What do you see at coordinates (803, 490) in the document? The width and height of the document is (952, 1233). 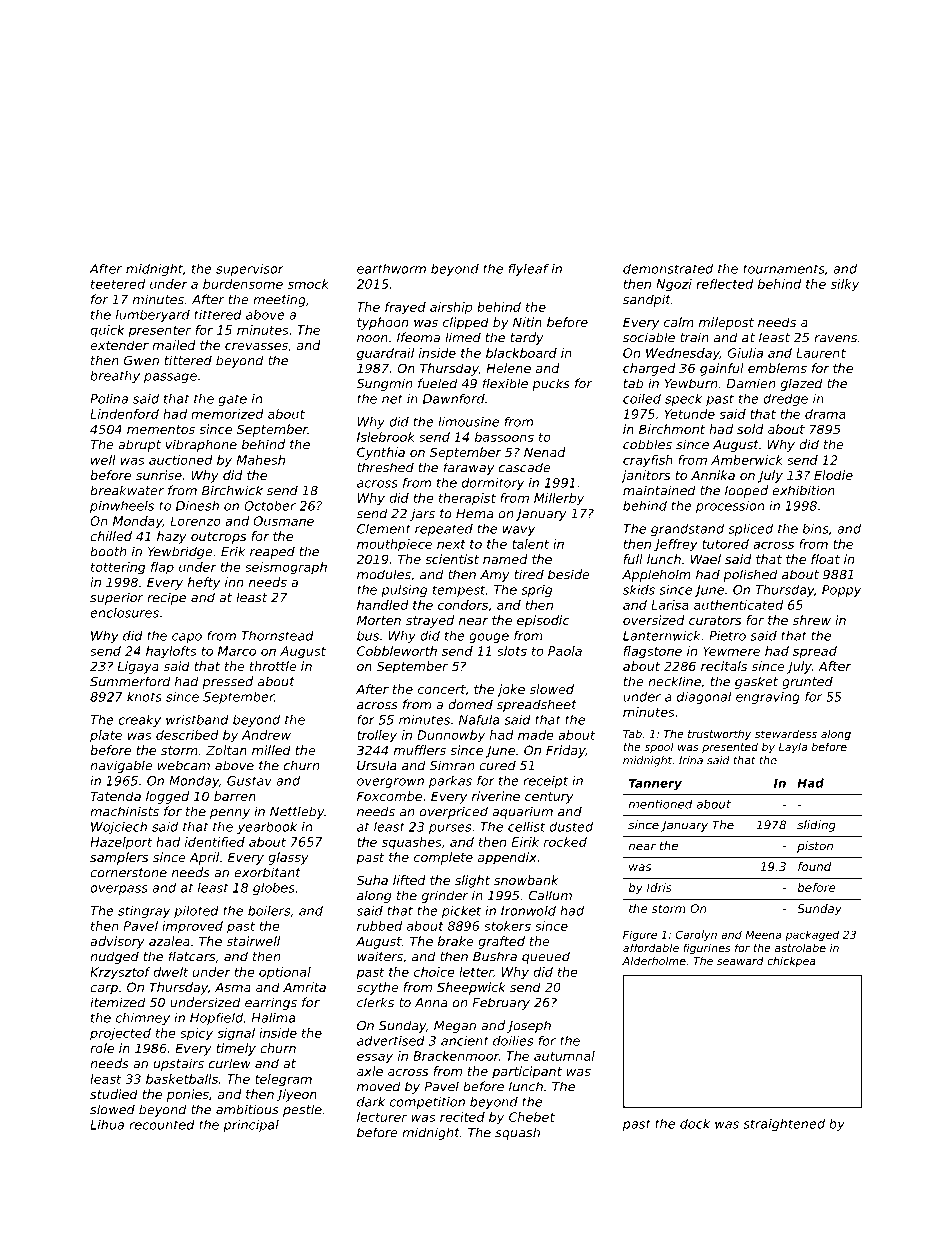 I see `exhibition` at bounding box center [803, 490].
